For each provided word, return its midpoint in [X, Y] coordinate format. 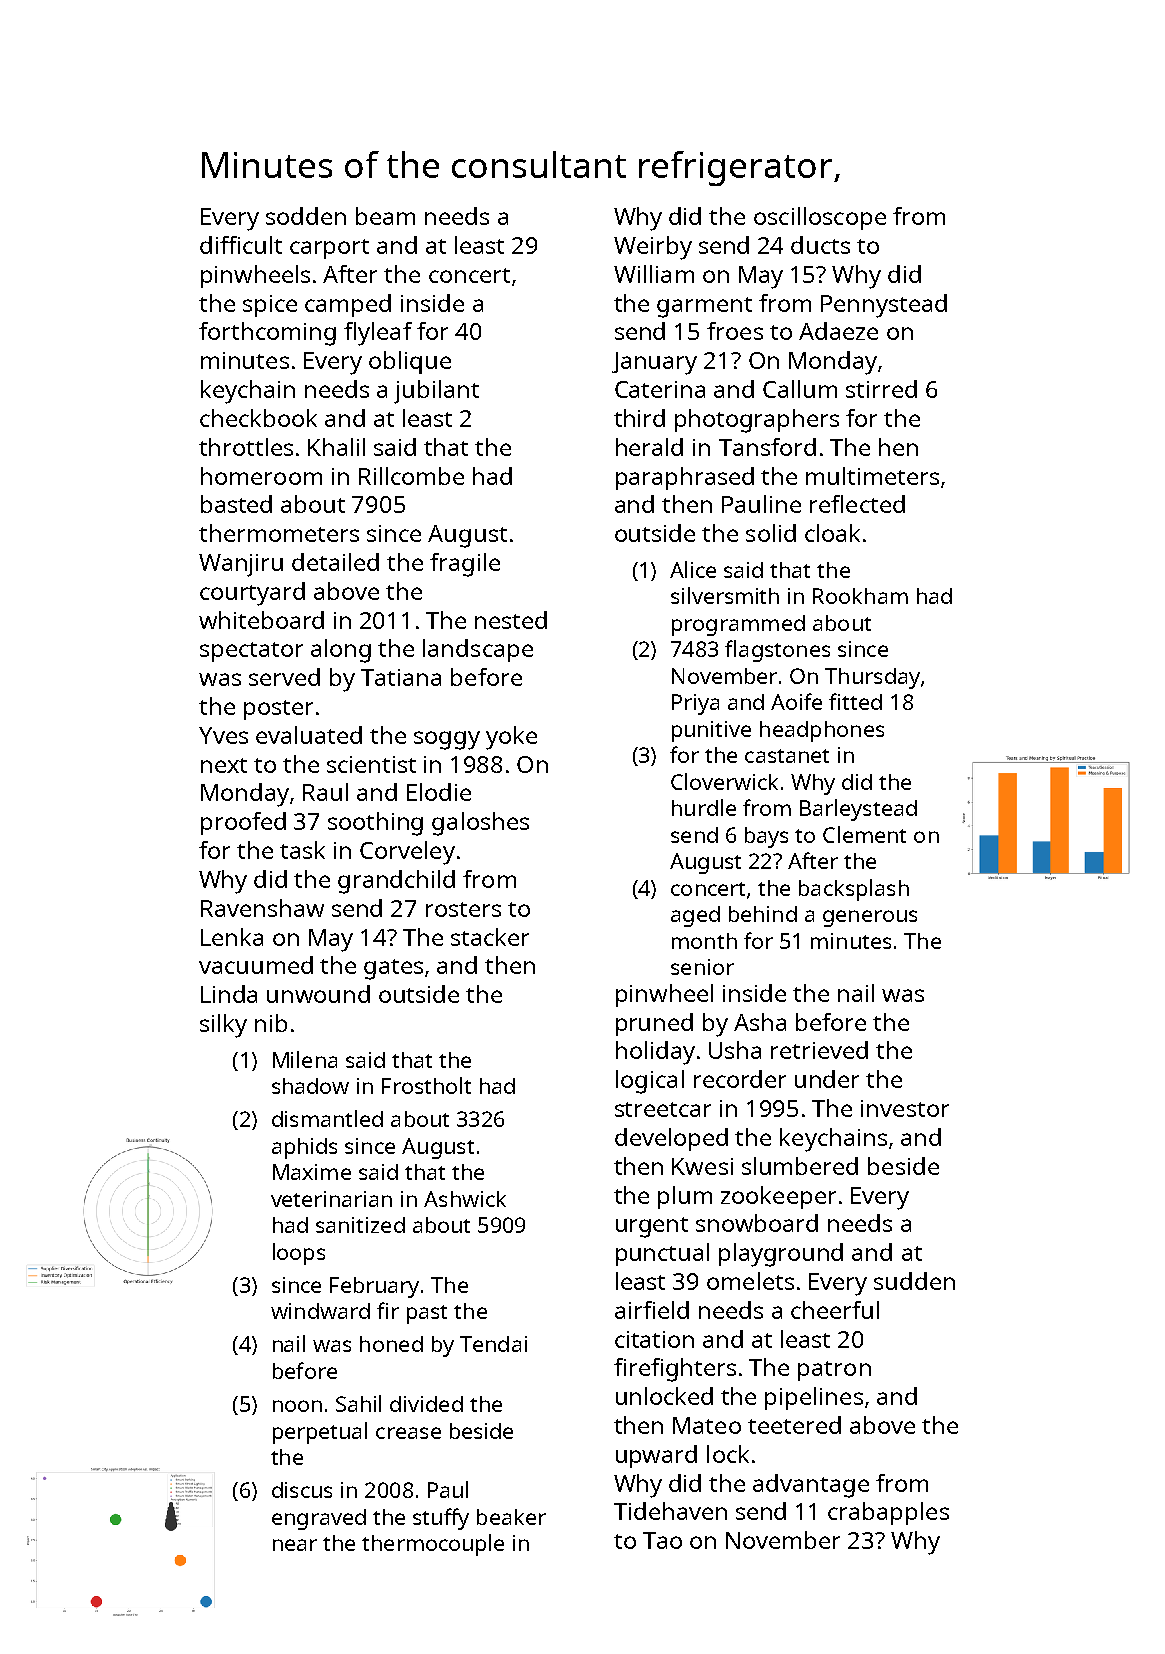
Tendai [493, 1344]
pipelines [814, 1398]
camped [348, 305]
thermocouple [433, 1545]
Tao [662, 1540]
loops [299, 1254]
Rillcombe [411, 476]
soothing [375, 824]
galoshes [480, 824]
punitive [711, 731]
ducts [820, 245]
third [639, 418]
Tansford [767, 447]
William [654, 274]
